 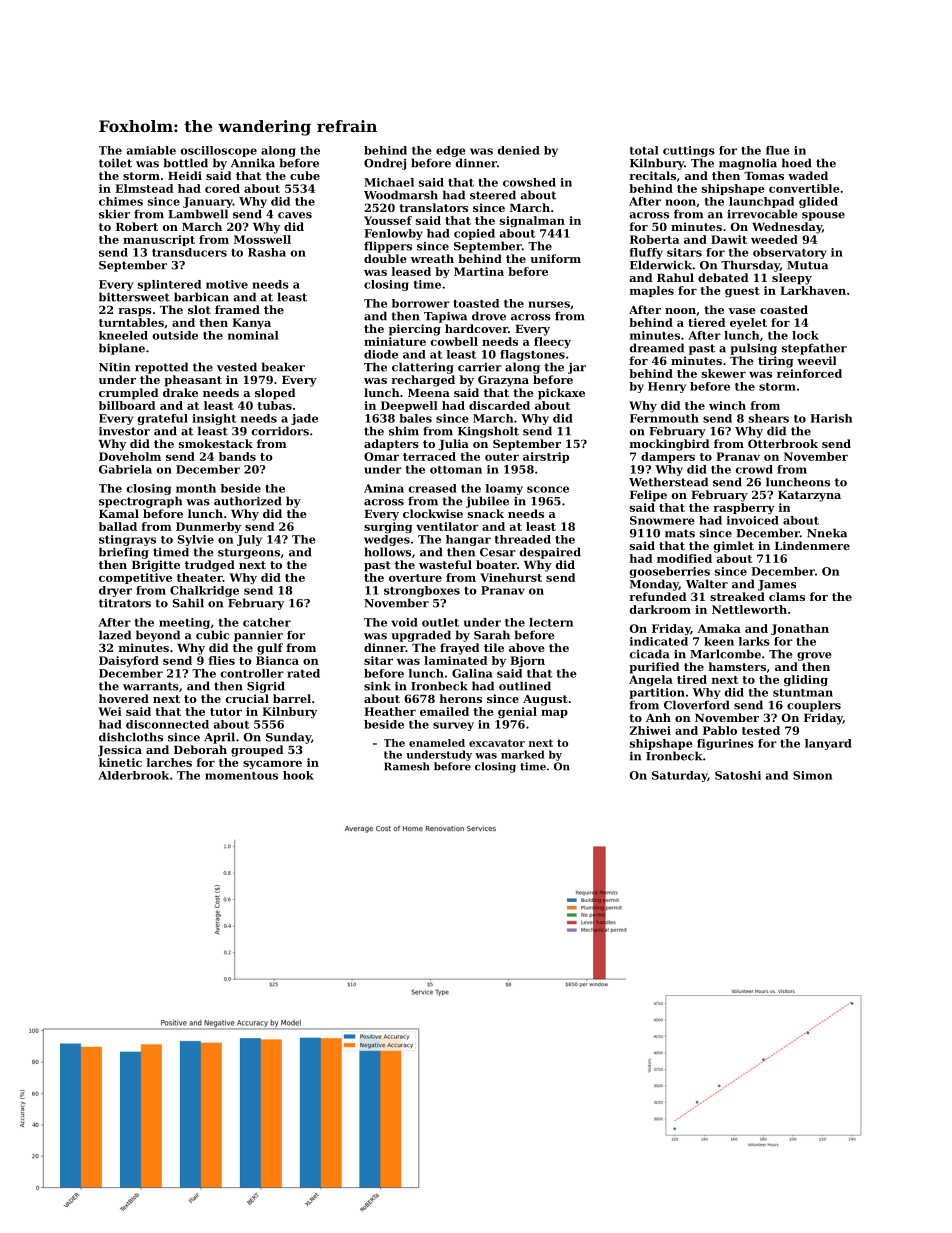 I want to click on amiable, so click(x=151, y=150).
